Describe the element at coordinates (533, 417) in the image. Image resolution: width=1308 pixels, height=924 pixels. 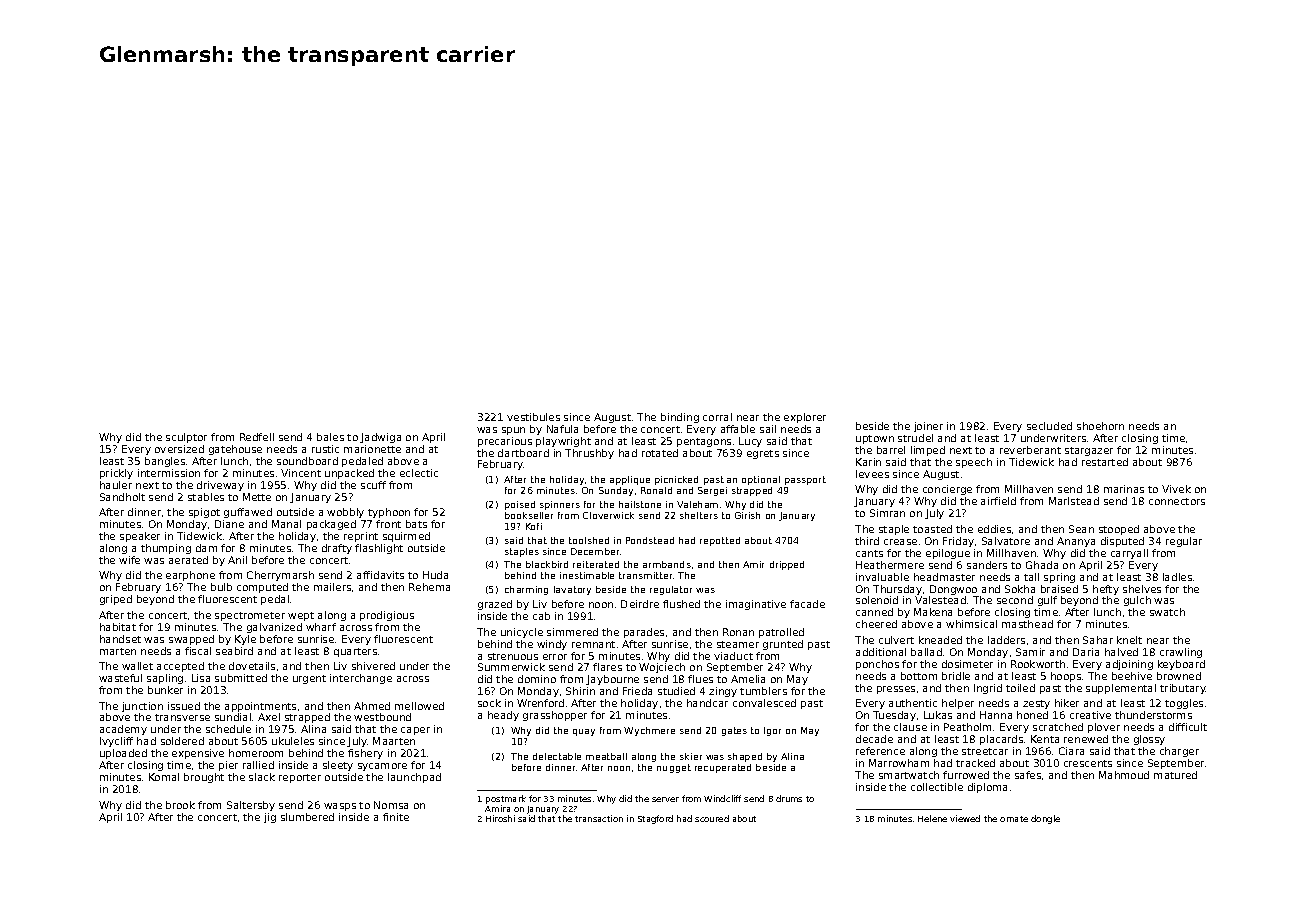
I see `vestibules` at that location.
